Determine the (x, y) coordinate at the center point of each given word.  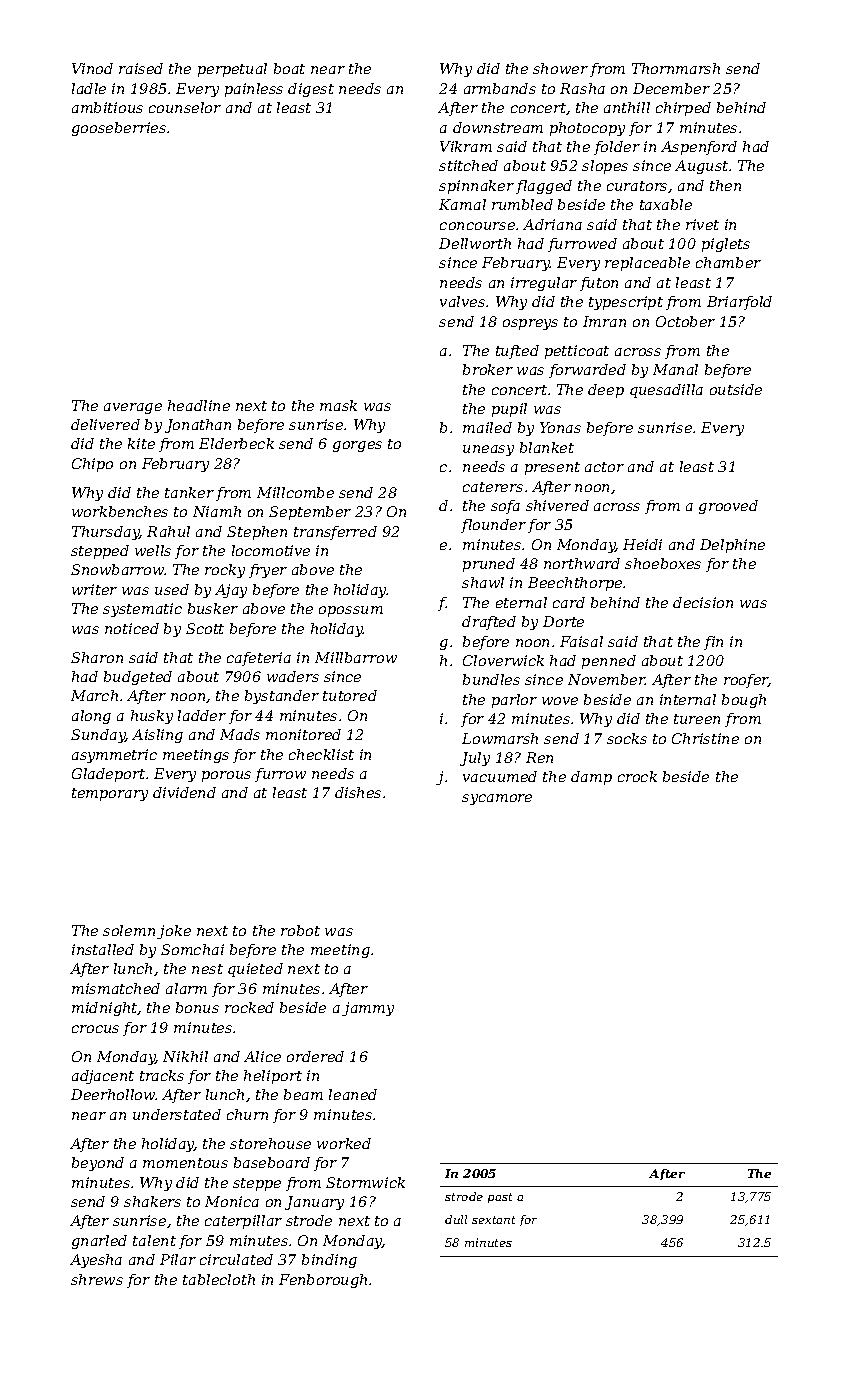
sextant (493, 1220)
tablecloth (219, 1279)
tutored (350, 695)
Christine (705, 738)
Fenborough (323, 1281)
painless (254, 90)
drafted (489, 623)
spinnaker (476, 187)
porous (226, 776)
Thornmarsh (676, 68)
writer (94, 589)
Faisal (581, 641)
